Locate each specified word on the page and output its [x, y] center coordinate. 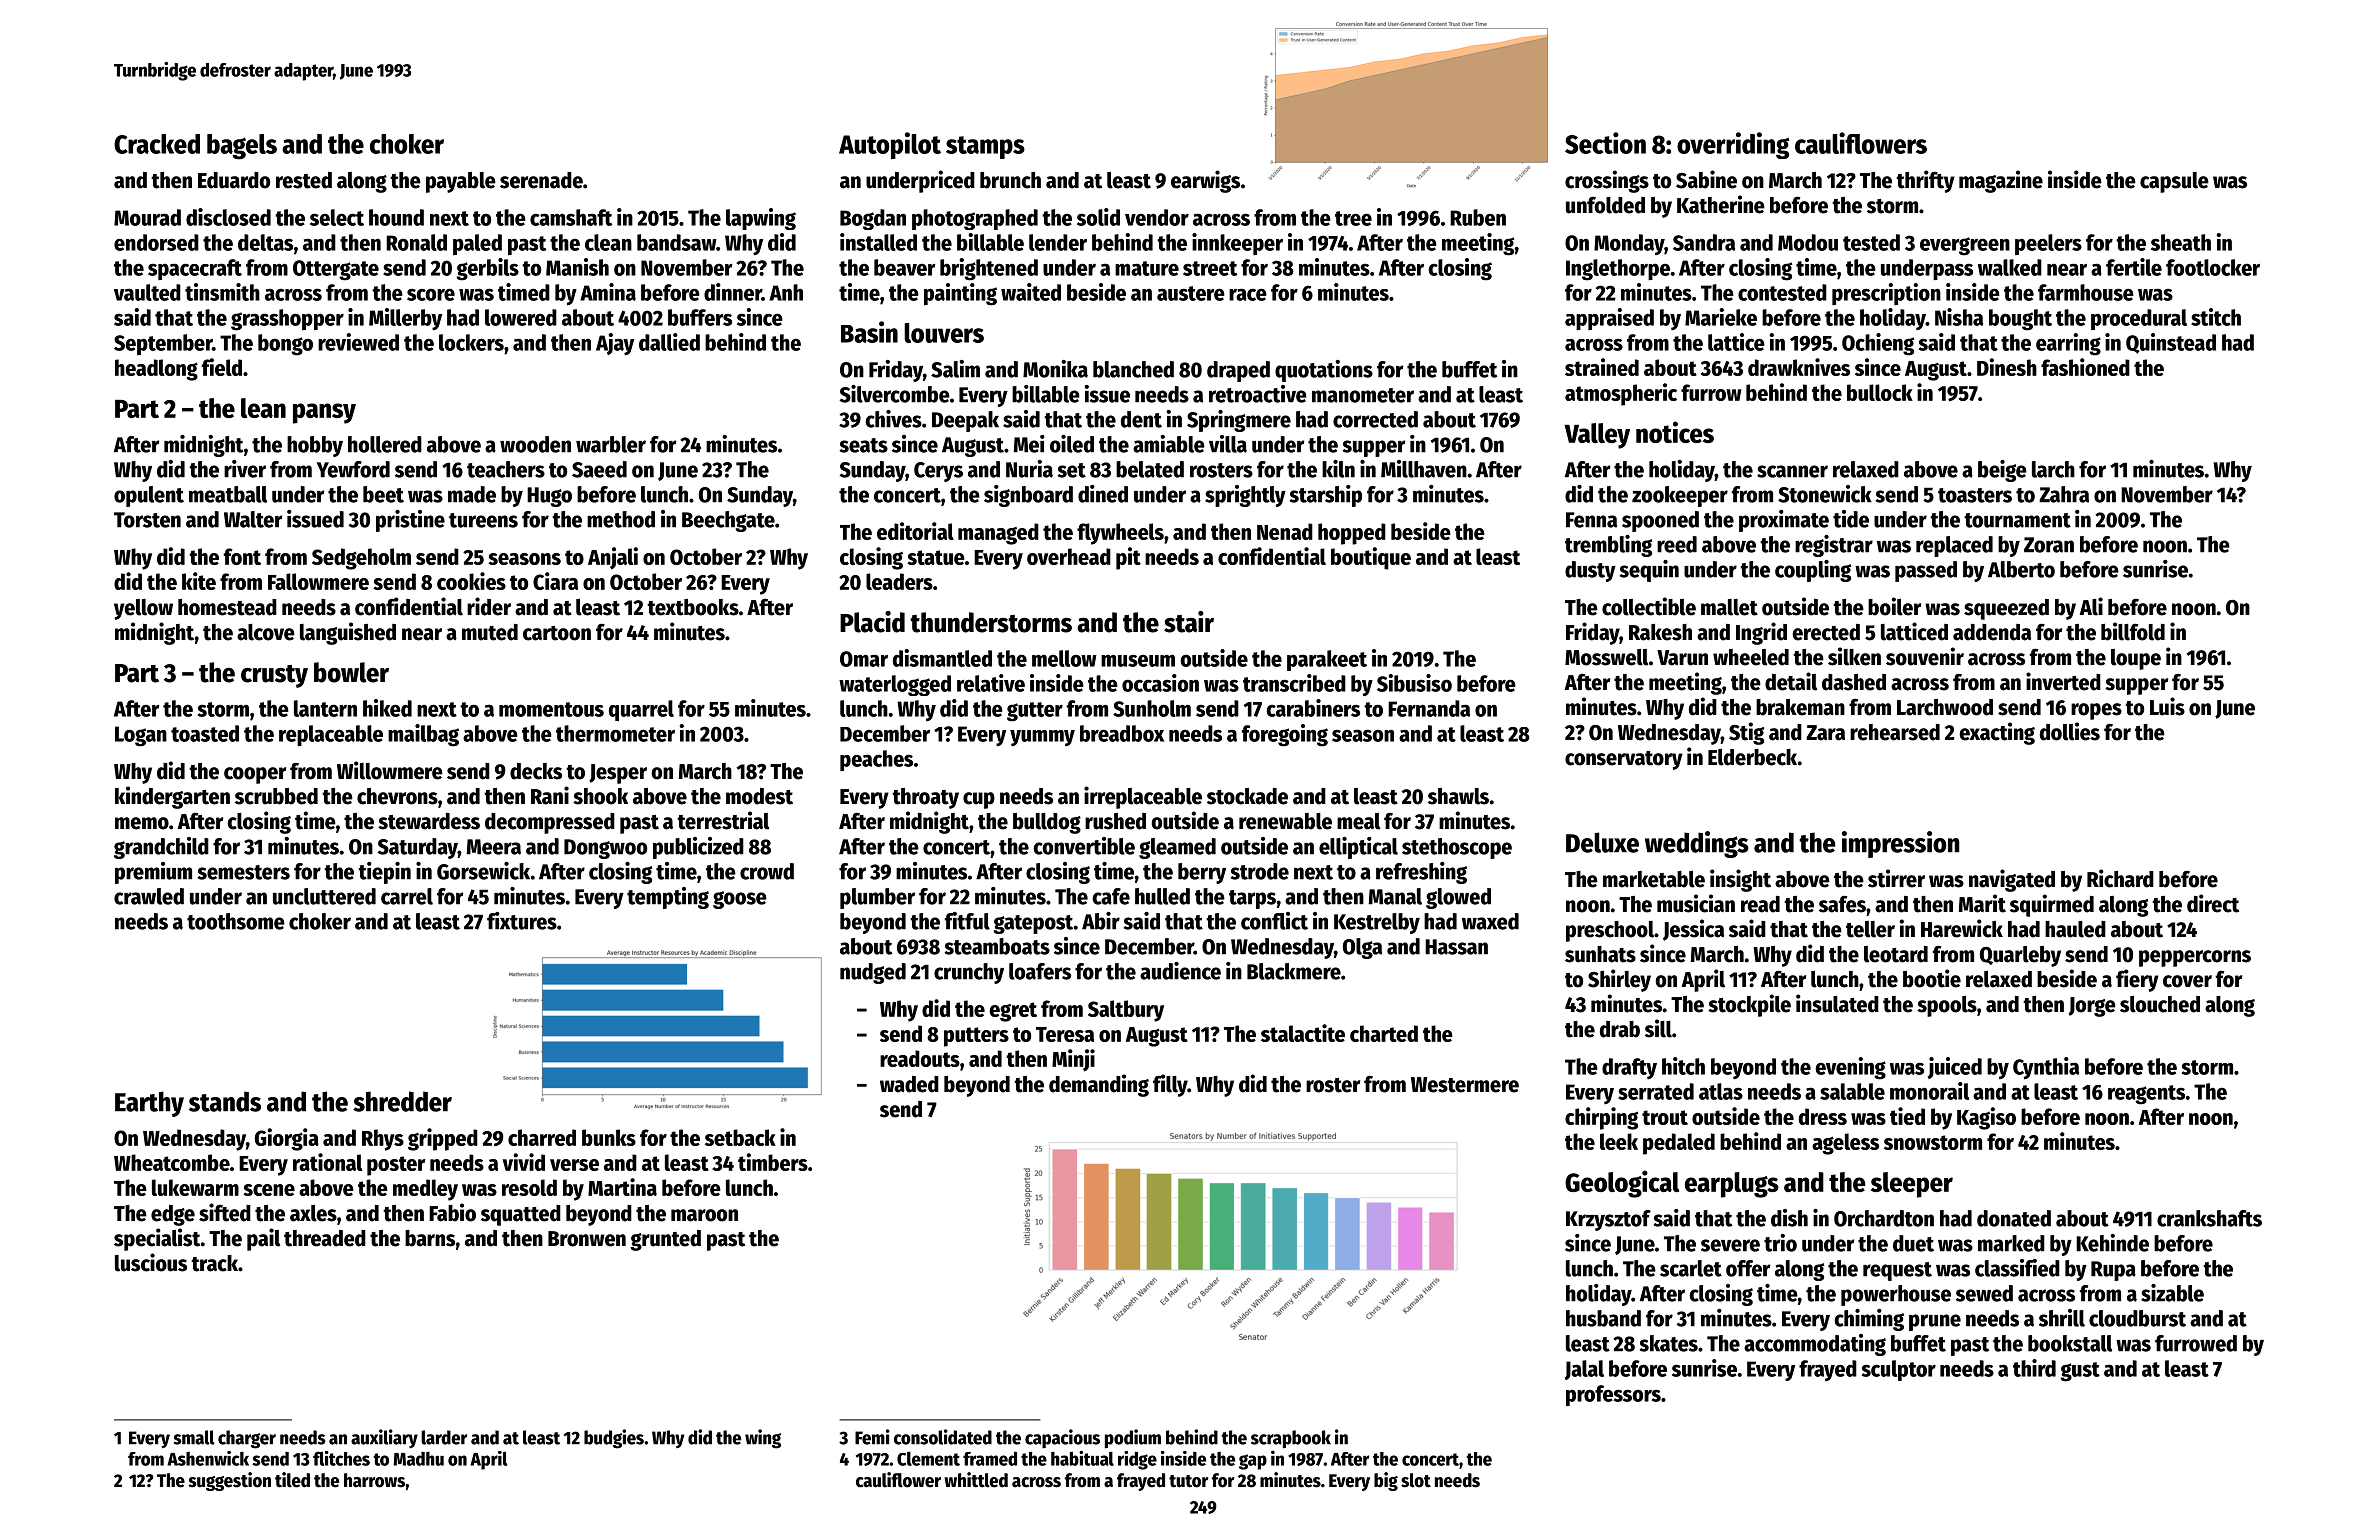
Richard [2120, 878]
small [194, 1437]
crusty [274, 676]
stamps [985, 147]
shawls [1458, 796]
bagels [242, 147]
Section [1605, 143]
